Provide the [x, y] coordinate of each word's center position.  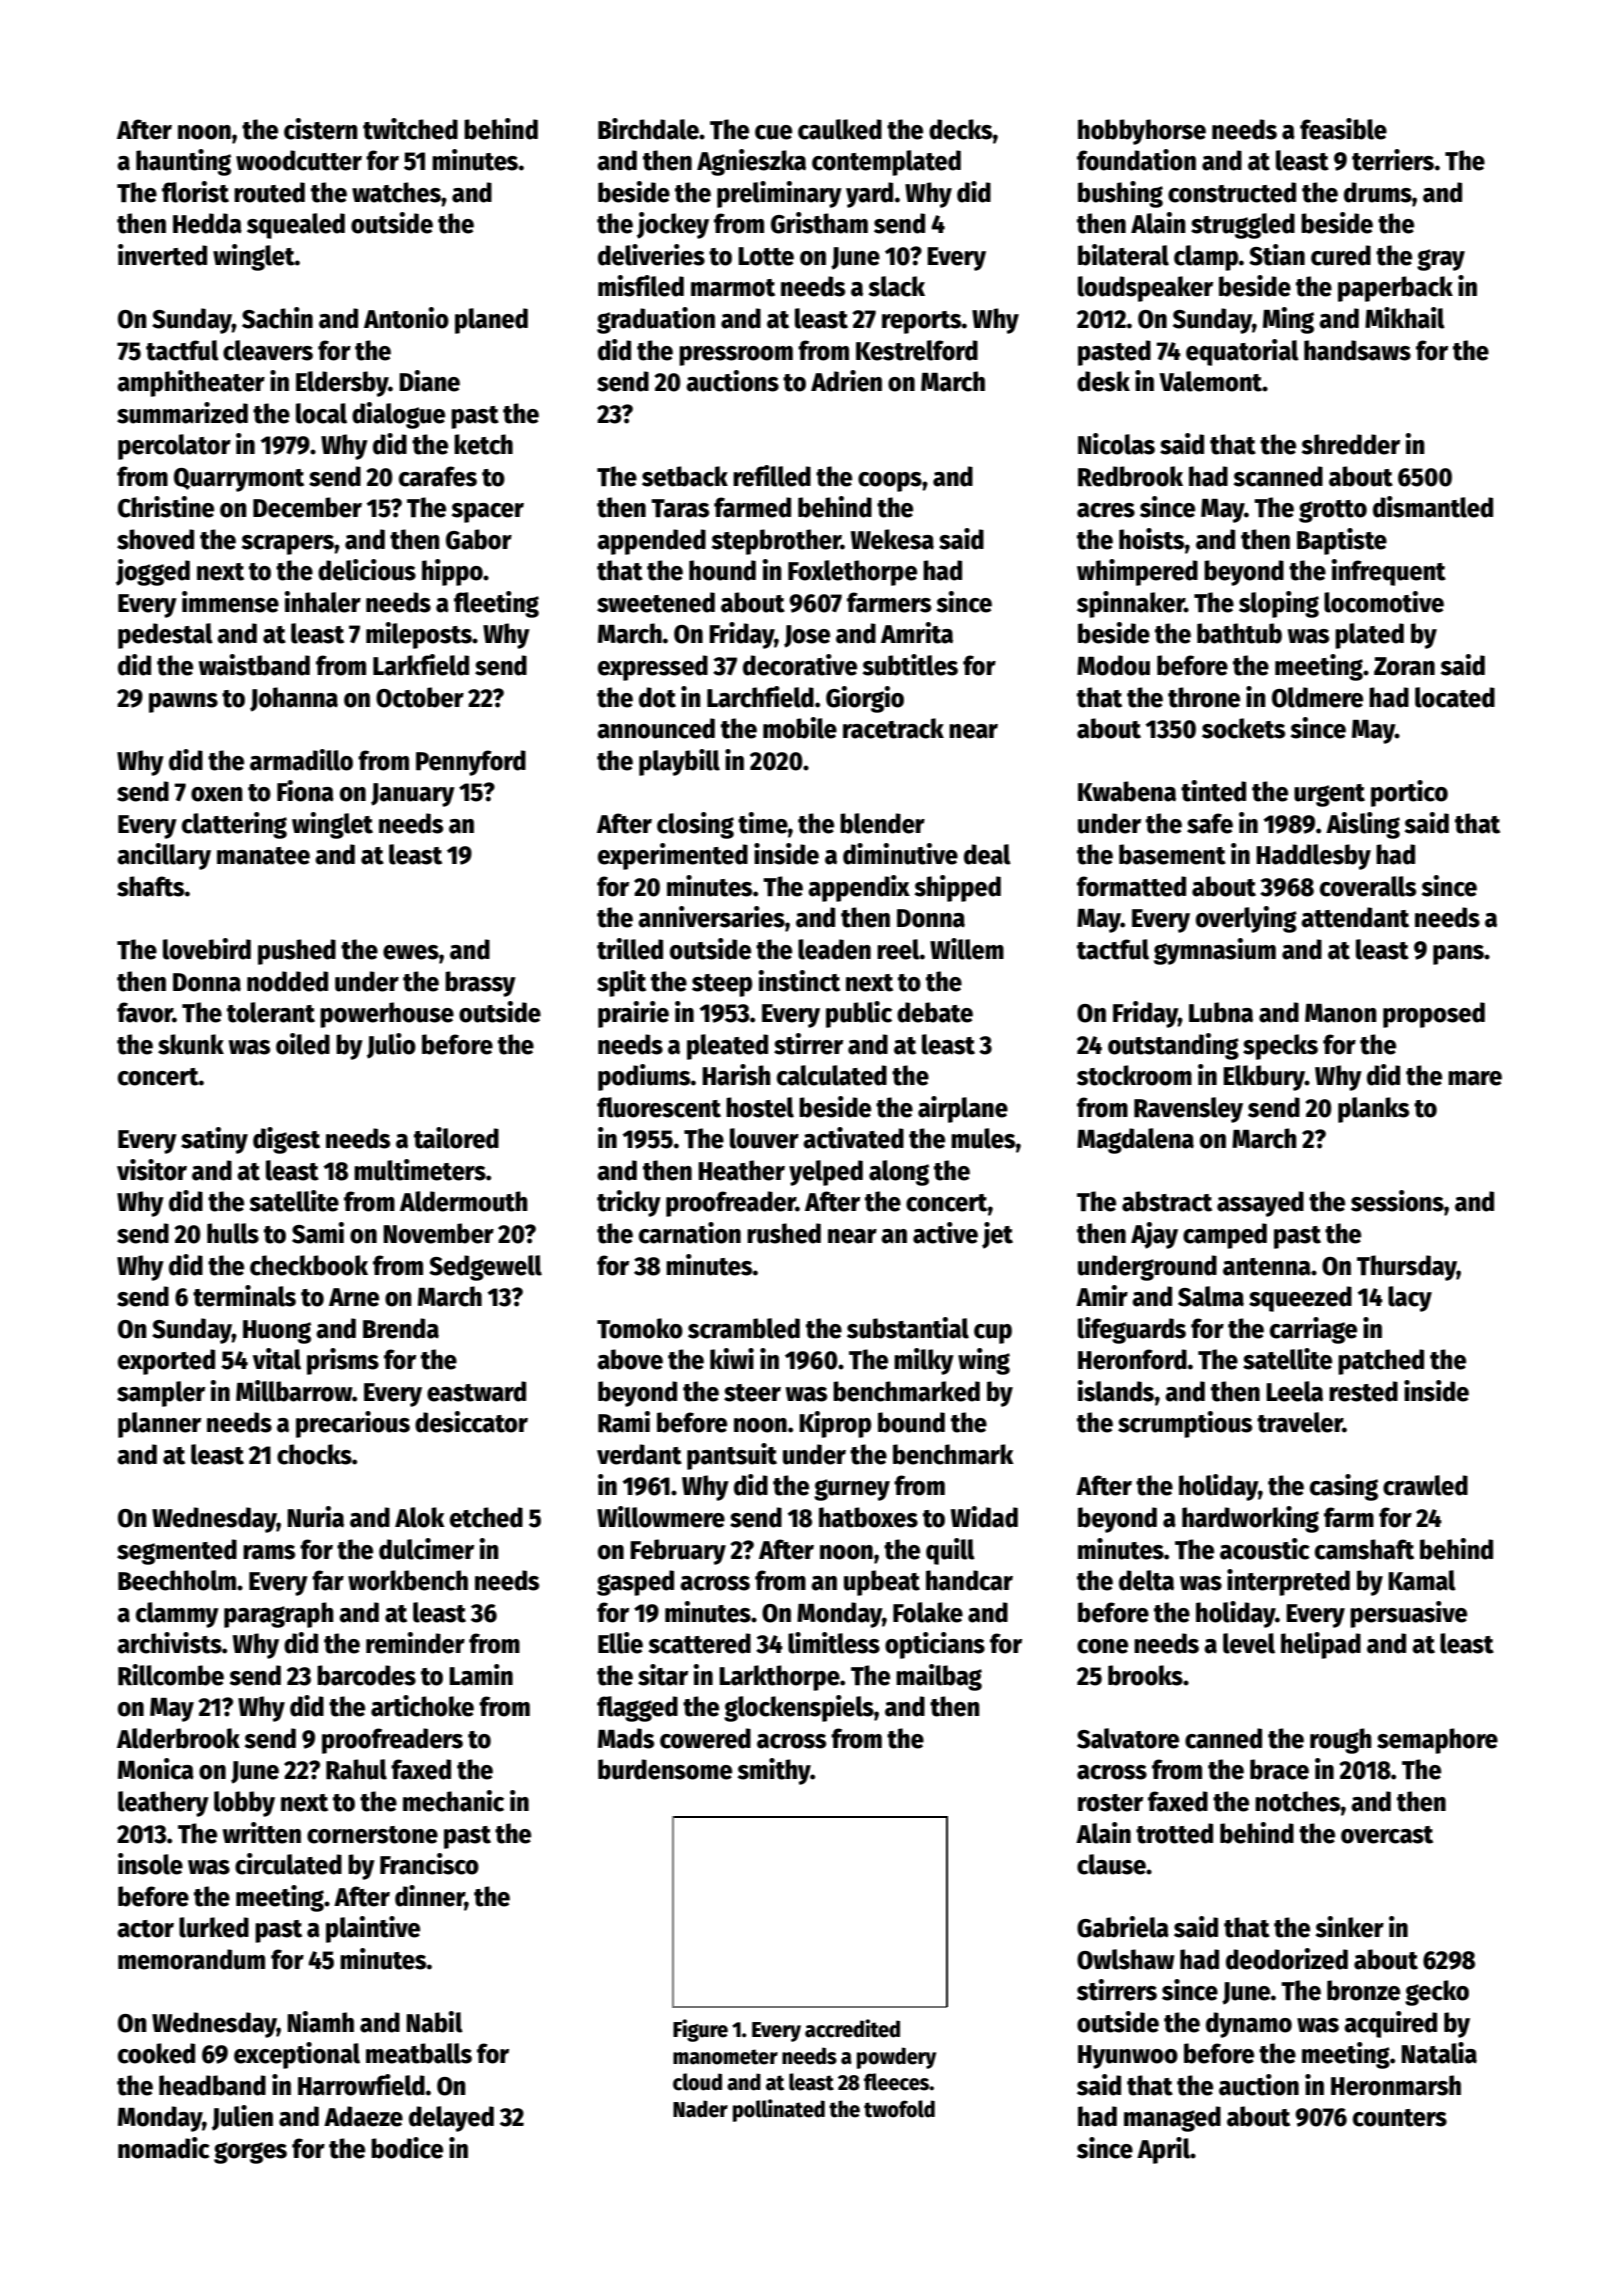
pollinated [779, 2110]
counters [1400, 2118]
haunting [183, 162]
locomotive [1384, 602]
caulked [840, 129]
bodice [407, 2148]
